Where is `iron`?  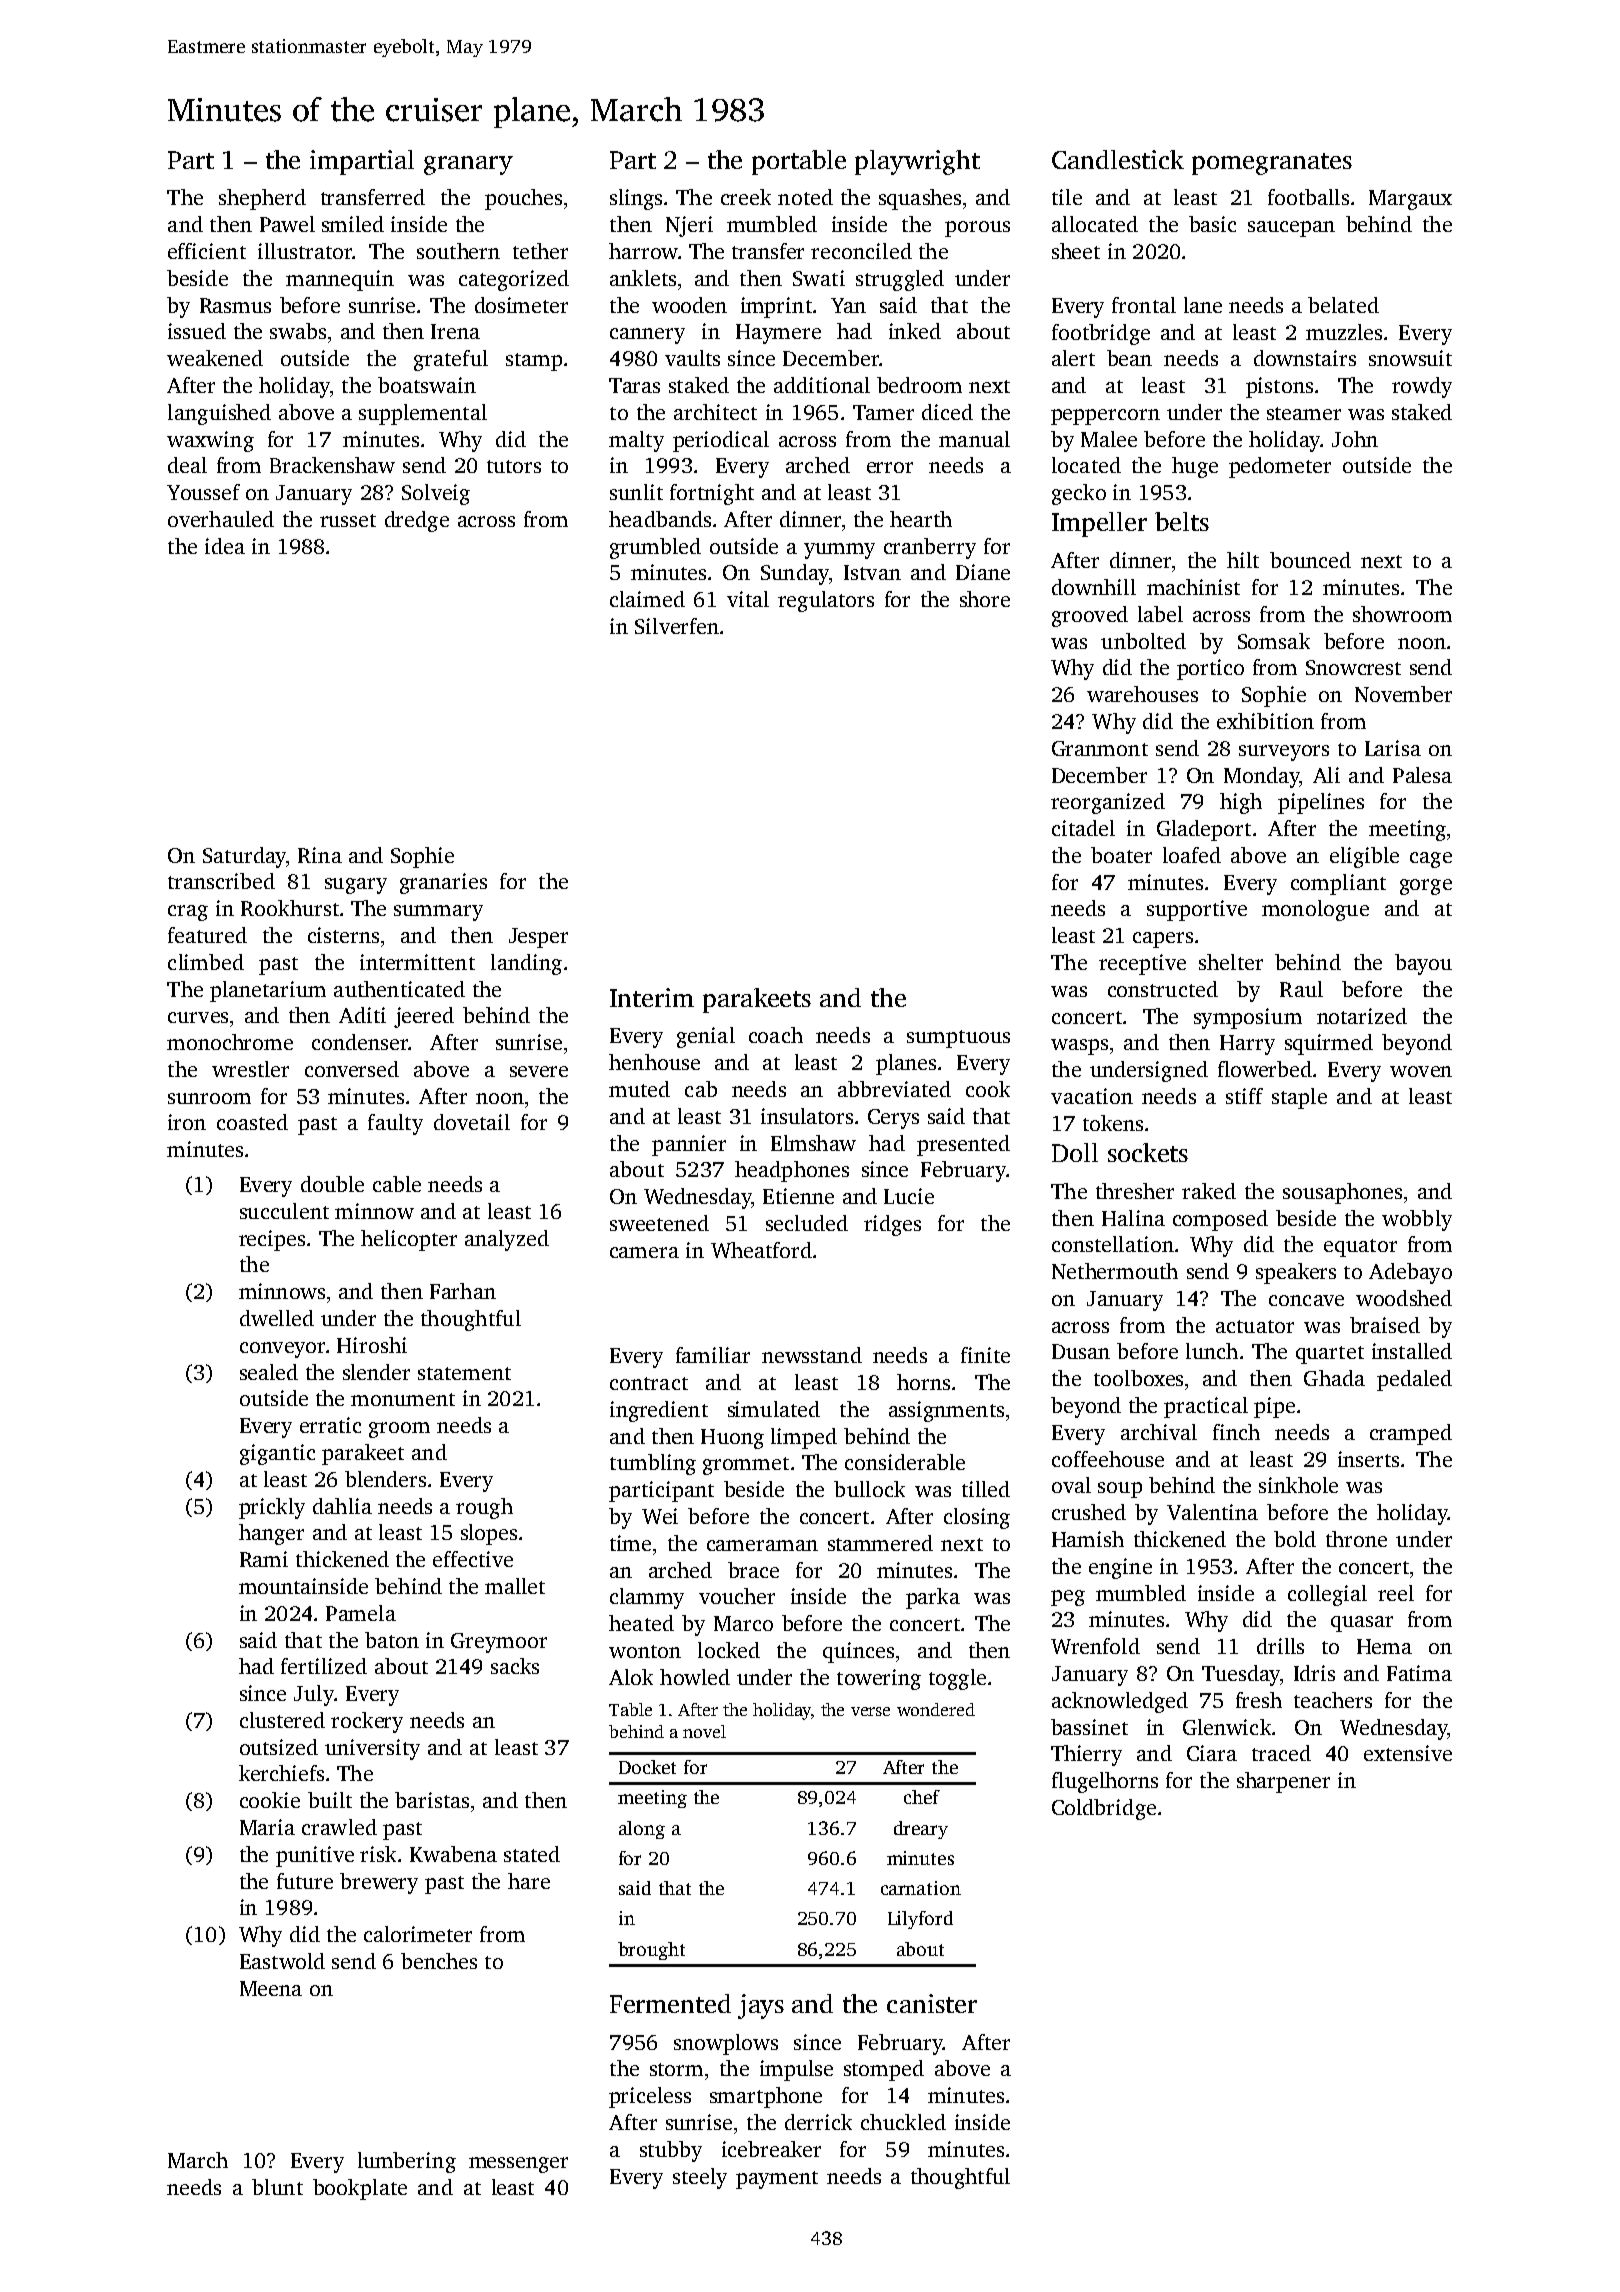
iron is located at coordinates (187, 1122).
